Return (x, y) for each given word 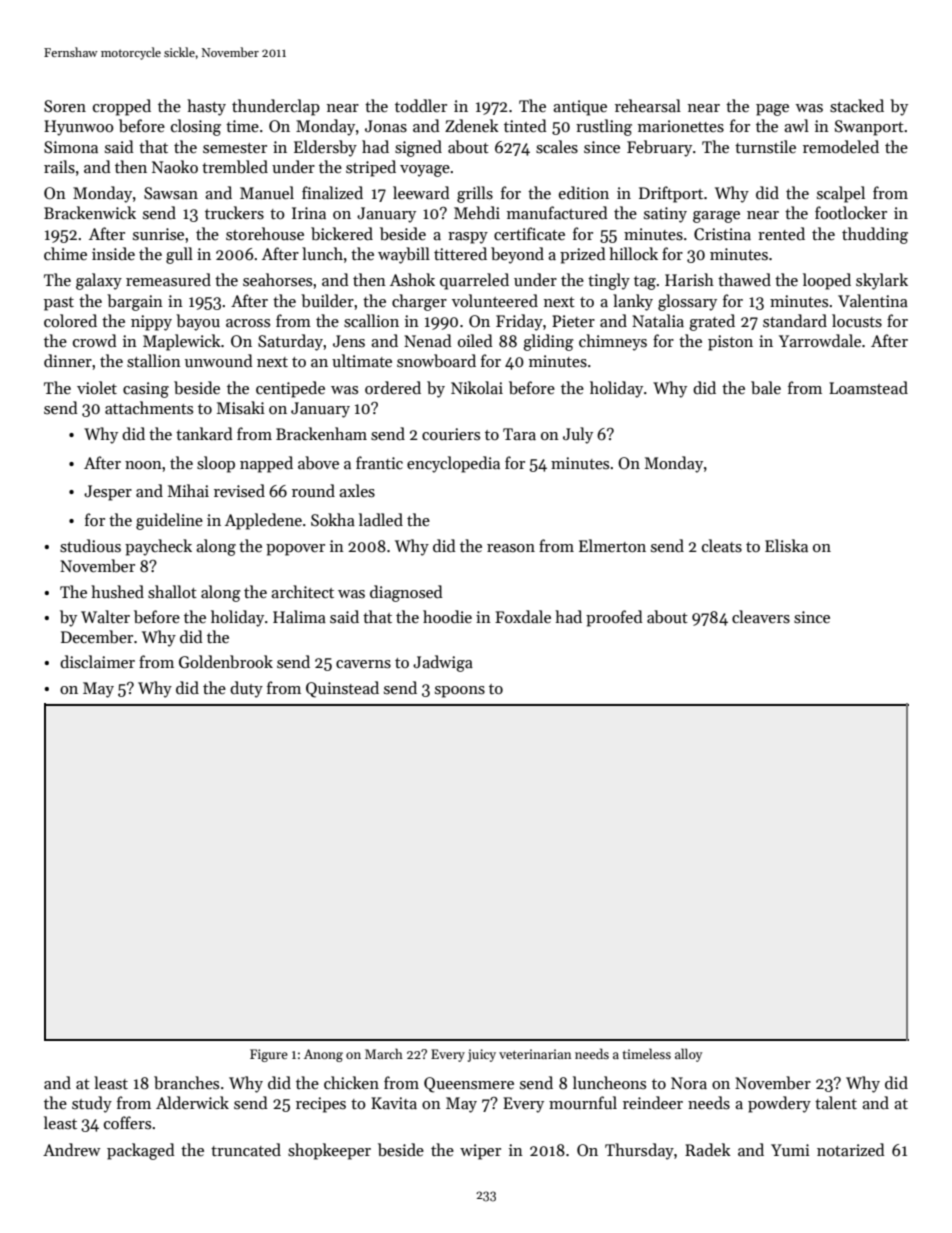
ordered (393, 387)
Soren (65, 106)
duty (246, 689)
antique (580, 108)
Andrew (72, 1149)
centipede (290, 389)
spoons (460, 692)
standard (795, 320)
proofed (614, 618)
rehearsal (648, 106)
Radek (708, 1149)
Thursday (639, 1151)
